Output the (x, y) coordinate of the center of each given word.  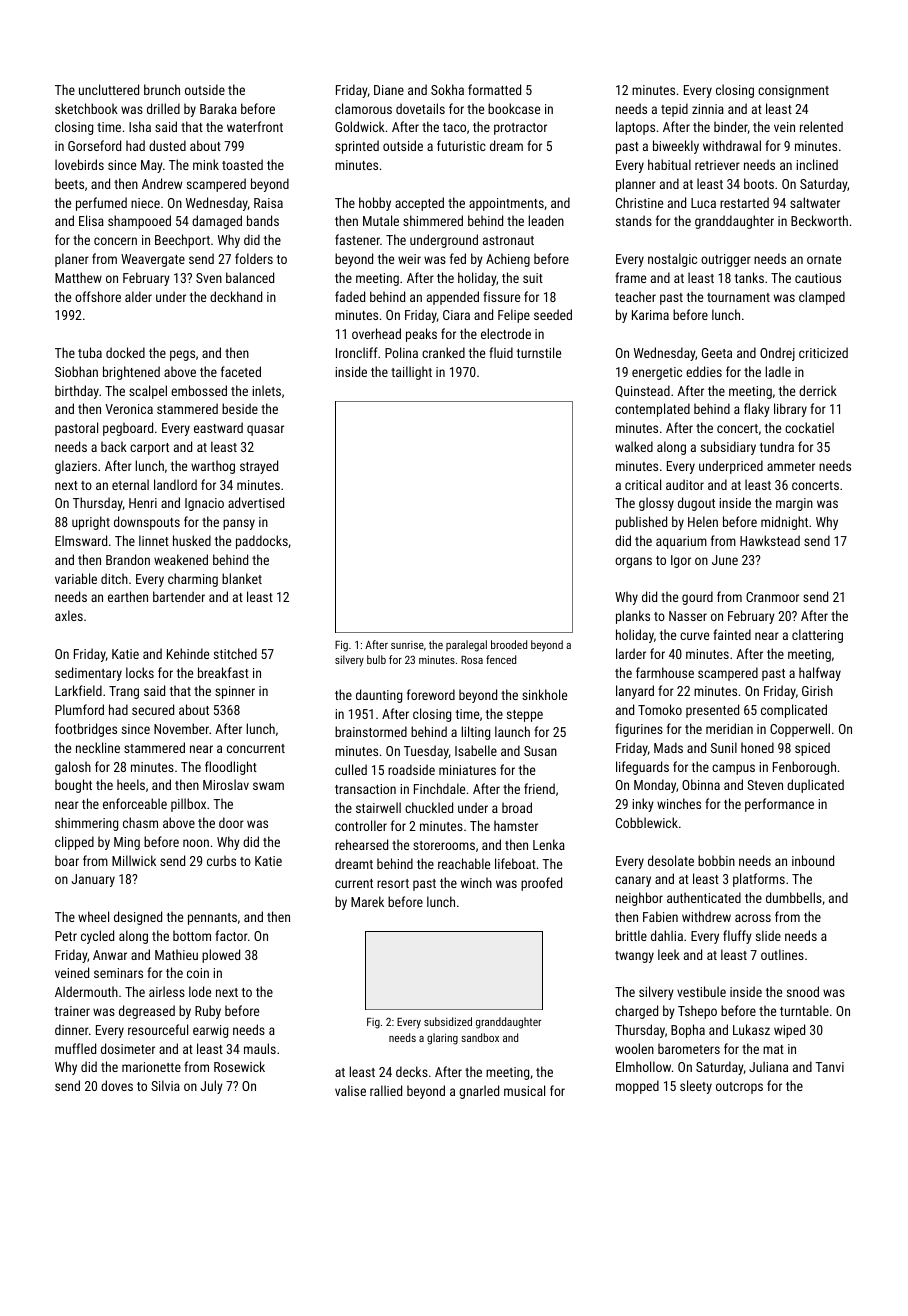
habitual (669, 164)
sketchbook (86, 108)
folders (254, 258)
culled (351, 769)
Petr (66, 936)
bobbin (716, 860)
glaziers (76, 467)
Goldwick (360, 126)
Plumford (79, 709)
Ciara (456, 315)
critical (643, 484)
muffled (75, 1048)
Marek (367, 901)
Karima (650, 315)
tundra (777, 446)
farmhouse (665, 672)
